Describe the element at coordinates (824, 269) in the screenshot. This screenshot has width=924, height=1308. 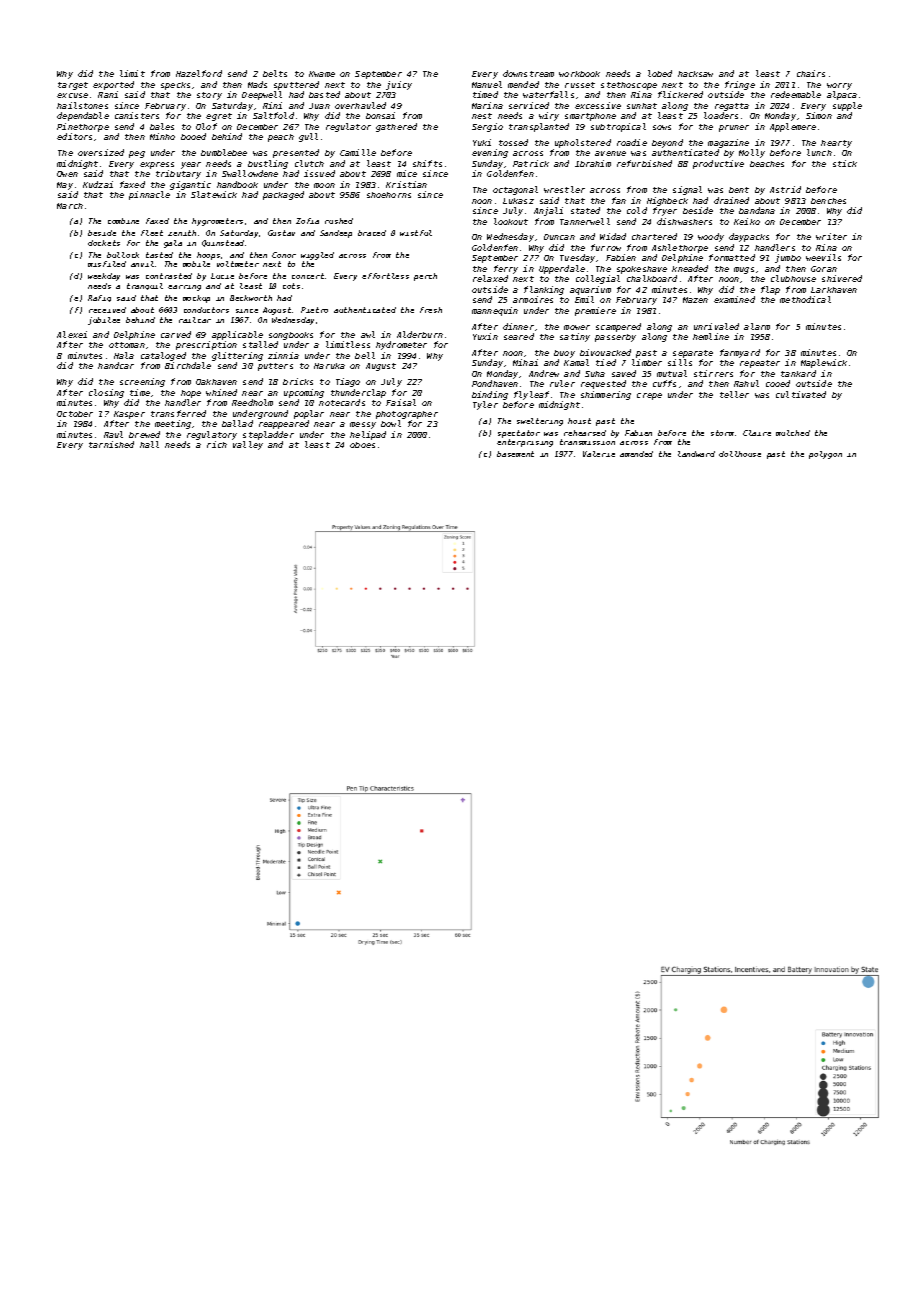
I see `Goran` at that location.
